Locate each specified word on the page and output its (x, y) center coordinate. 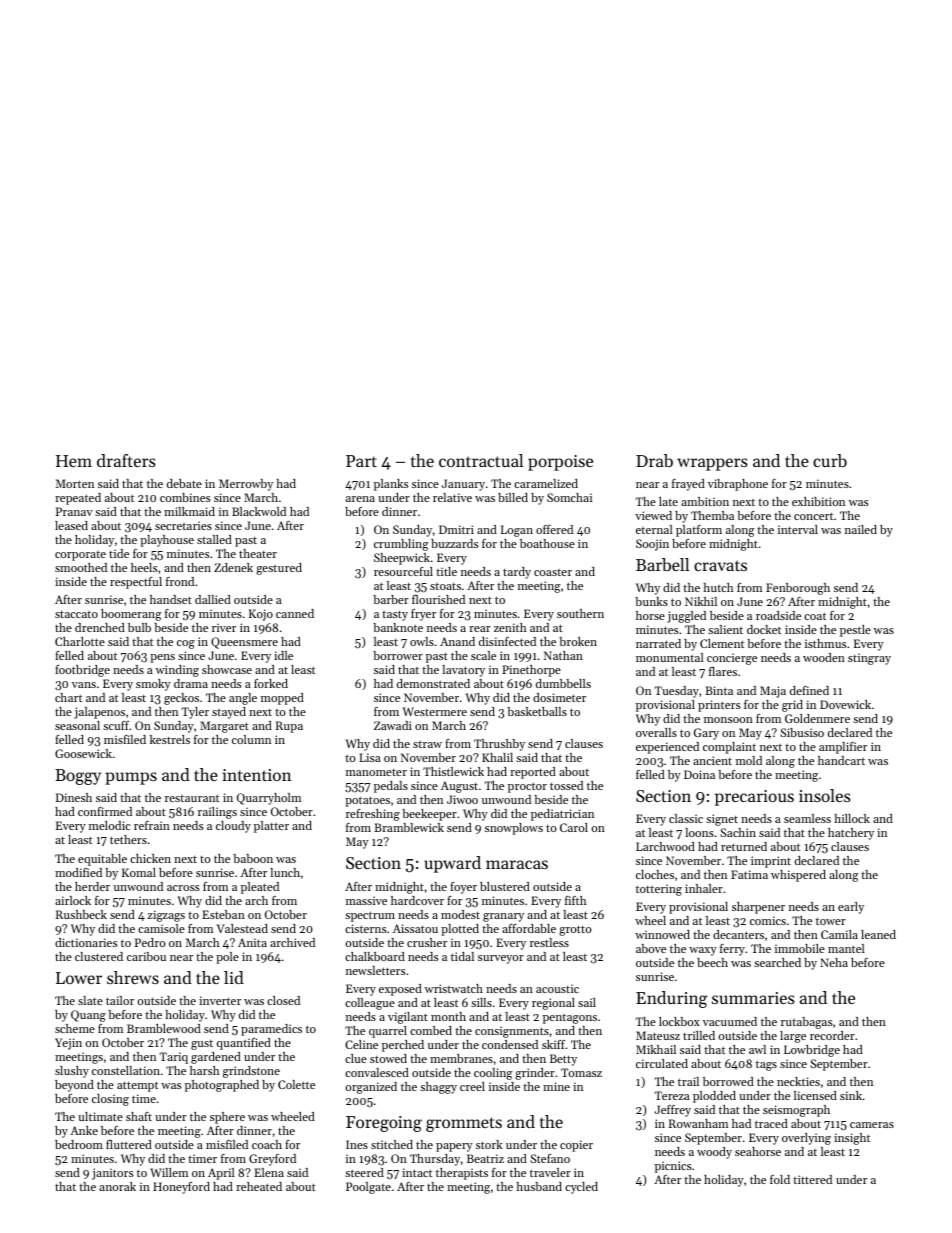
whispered (798, 876)
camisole (161, 928)
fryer (423, 615)
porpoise (560, 463)
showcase (227, 669)
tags (766, 1065)
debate (184, 483)
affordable (529, 928)
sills (481, 1002)
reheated (259, 1186)
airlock (73, 900)
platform (699, 531)
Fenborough (798, 589)
